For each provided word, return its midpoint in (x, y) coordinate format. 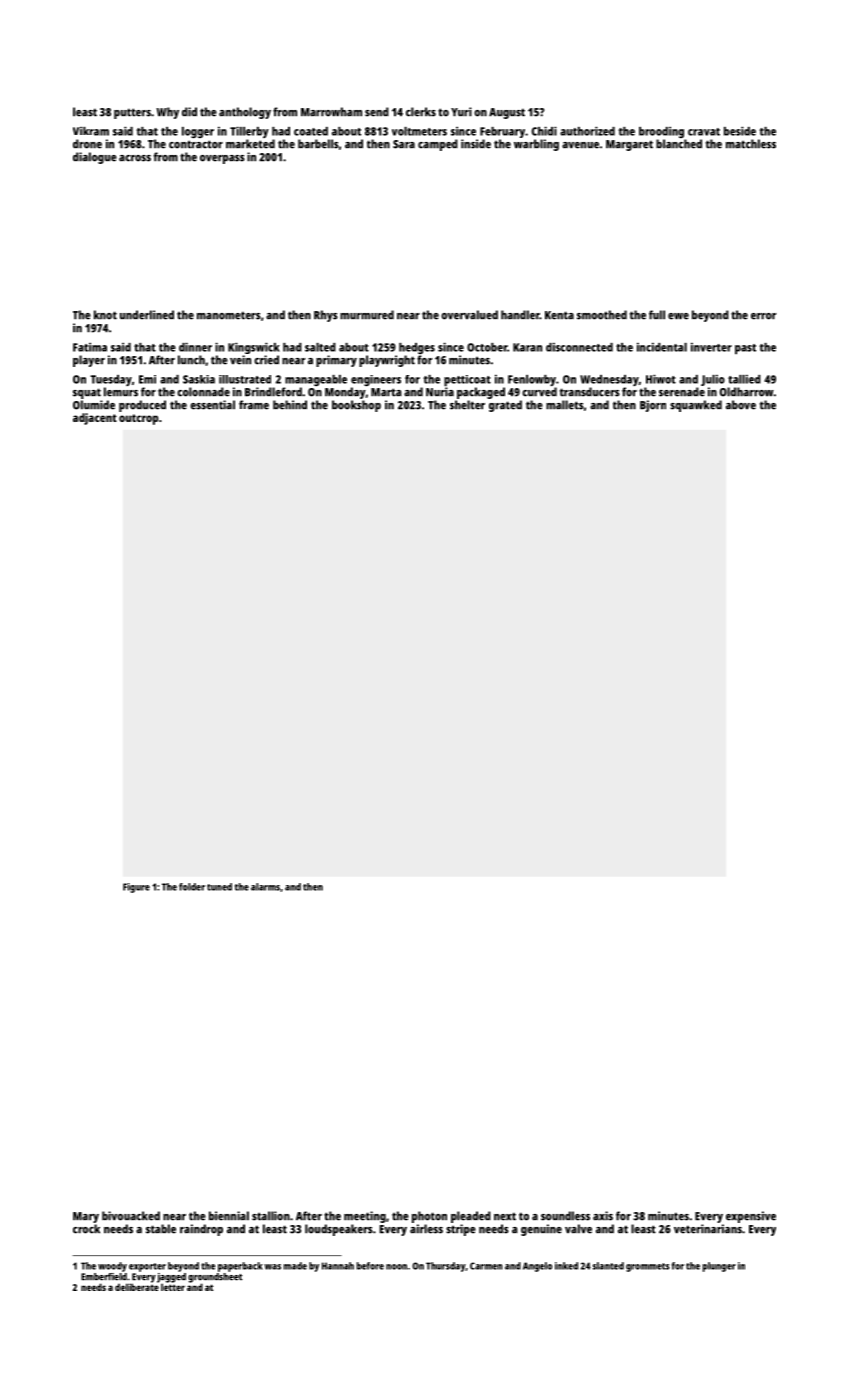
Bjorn (653, 406)
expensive (751, 1217)
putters (132, 113)
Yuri (461, 112)
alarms (265, 887)
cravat (704, 132)
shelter (467, 405)
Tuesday (111, 380)
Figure (136, 888)
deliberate (137, 1287)
